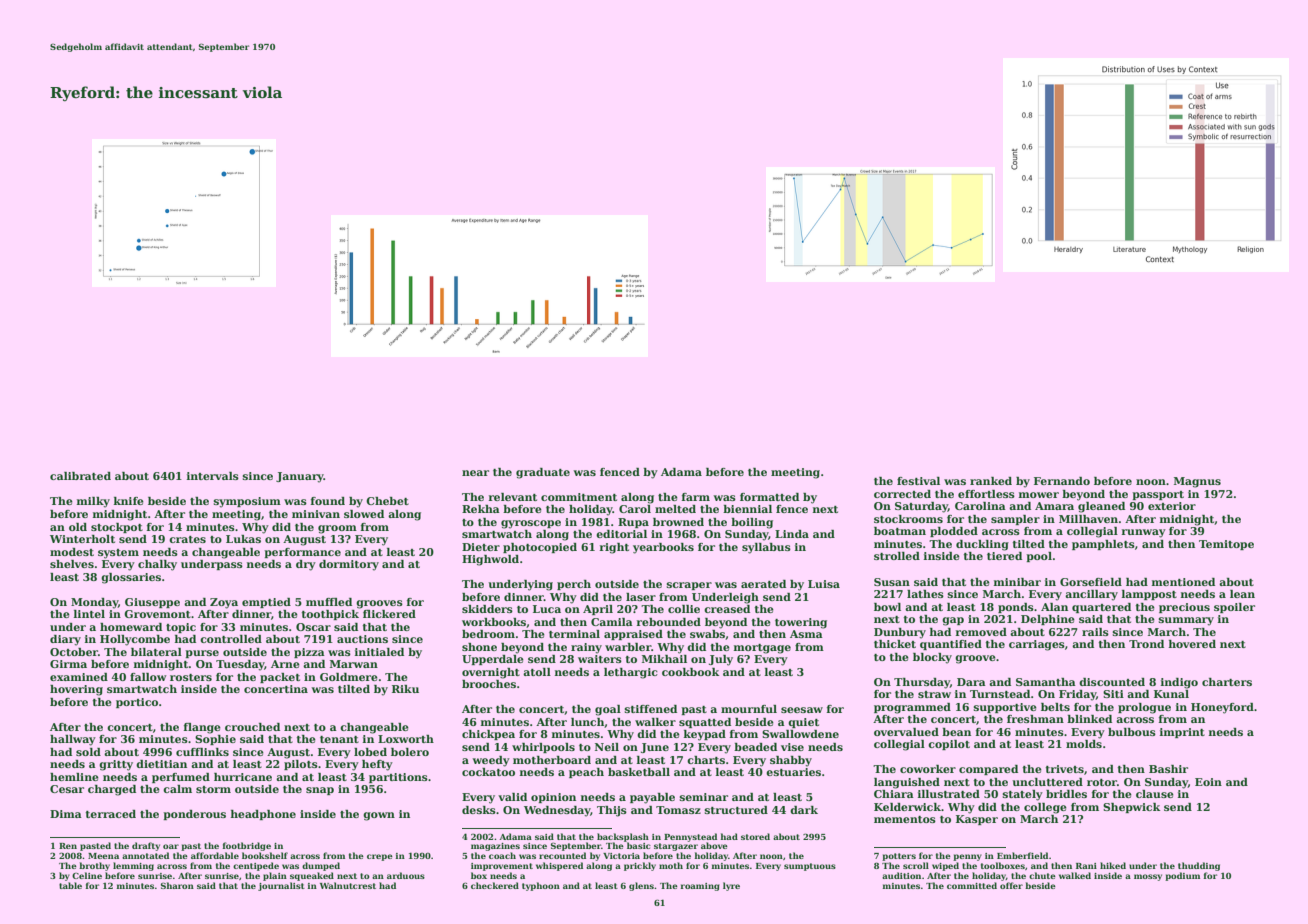 This document has height=924, width=1308. Describe the element at coordinates (895, 644) in the document. I see `thicket` at that location.
